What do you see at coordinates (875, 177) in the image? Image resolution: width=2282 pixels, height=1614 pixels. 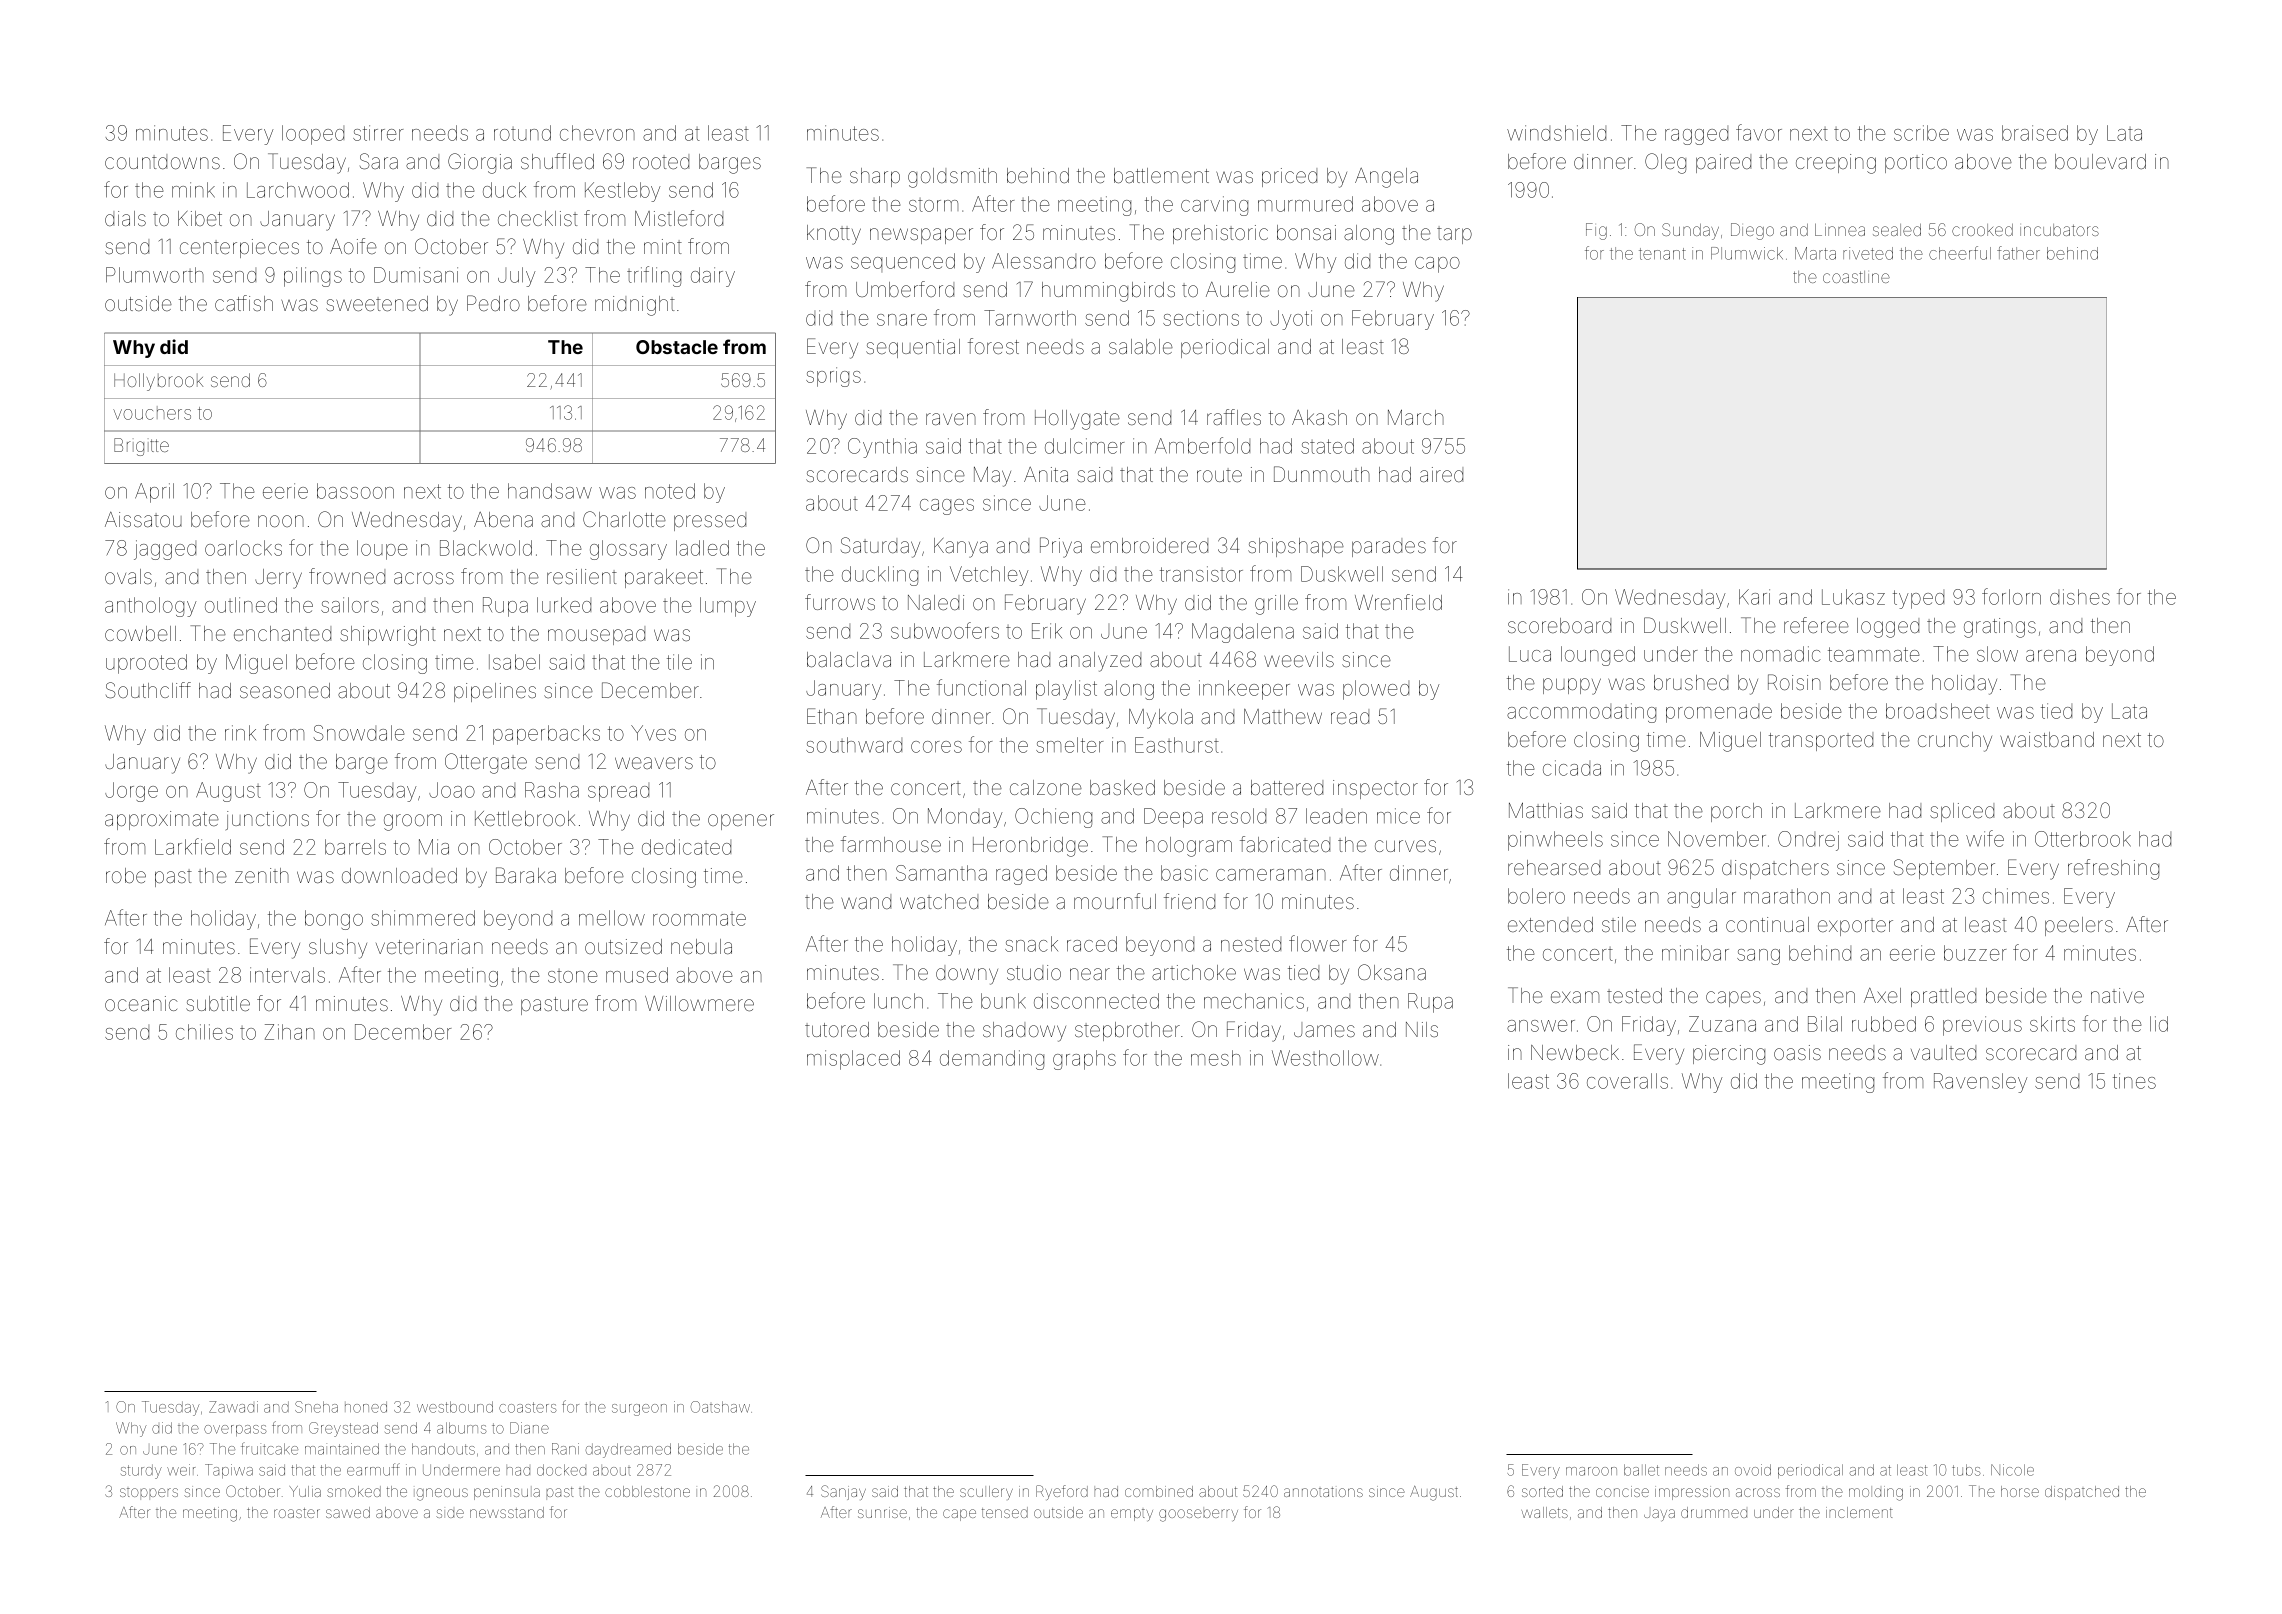 I see `sharp` at bounding box center [875, 177].
